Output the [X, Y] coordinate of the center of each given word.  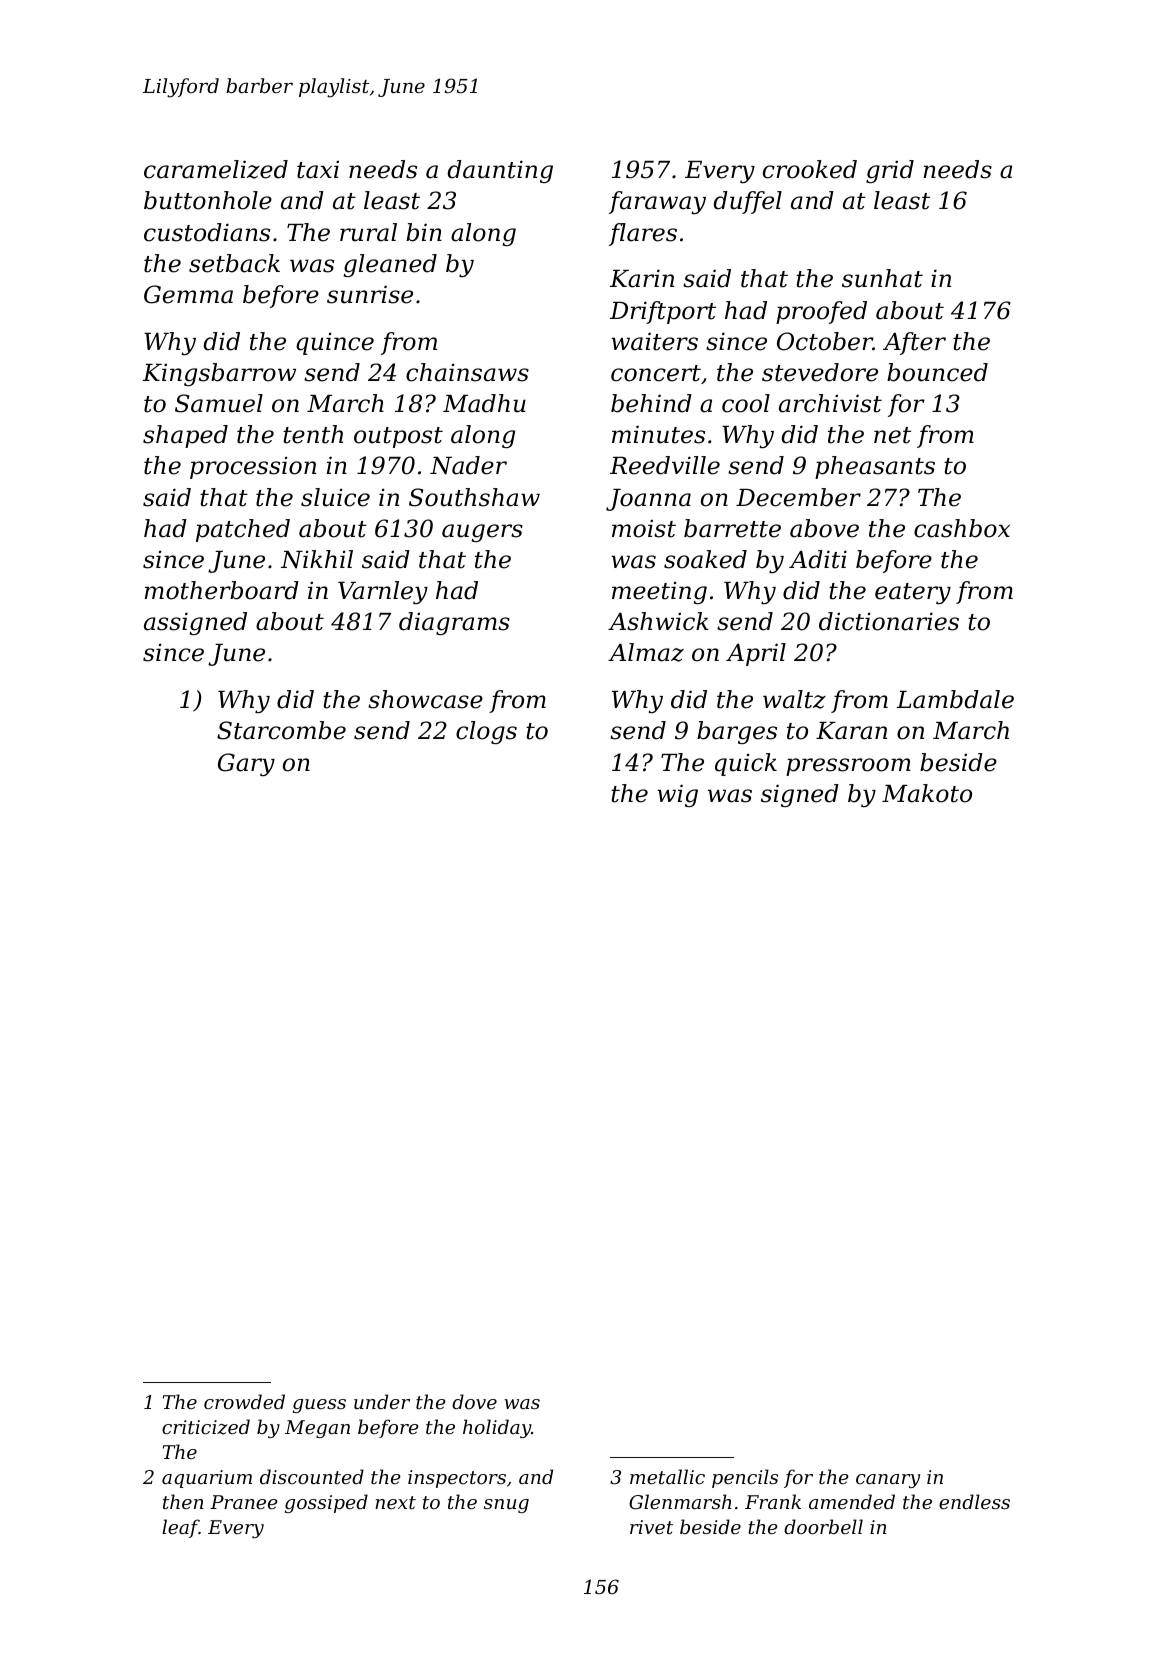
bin [424, 232]
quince [335, 343]
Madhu [484, 403]
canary [888, 1481]
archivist [830, 403]
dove [474, 1401]
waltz [794, 699]
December [798, 497]
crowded [244, 1401]
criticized [206, 1427]
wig [677, 795]
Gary [246, 764]
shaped [185, 436]
